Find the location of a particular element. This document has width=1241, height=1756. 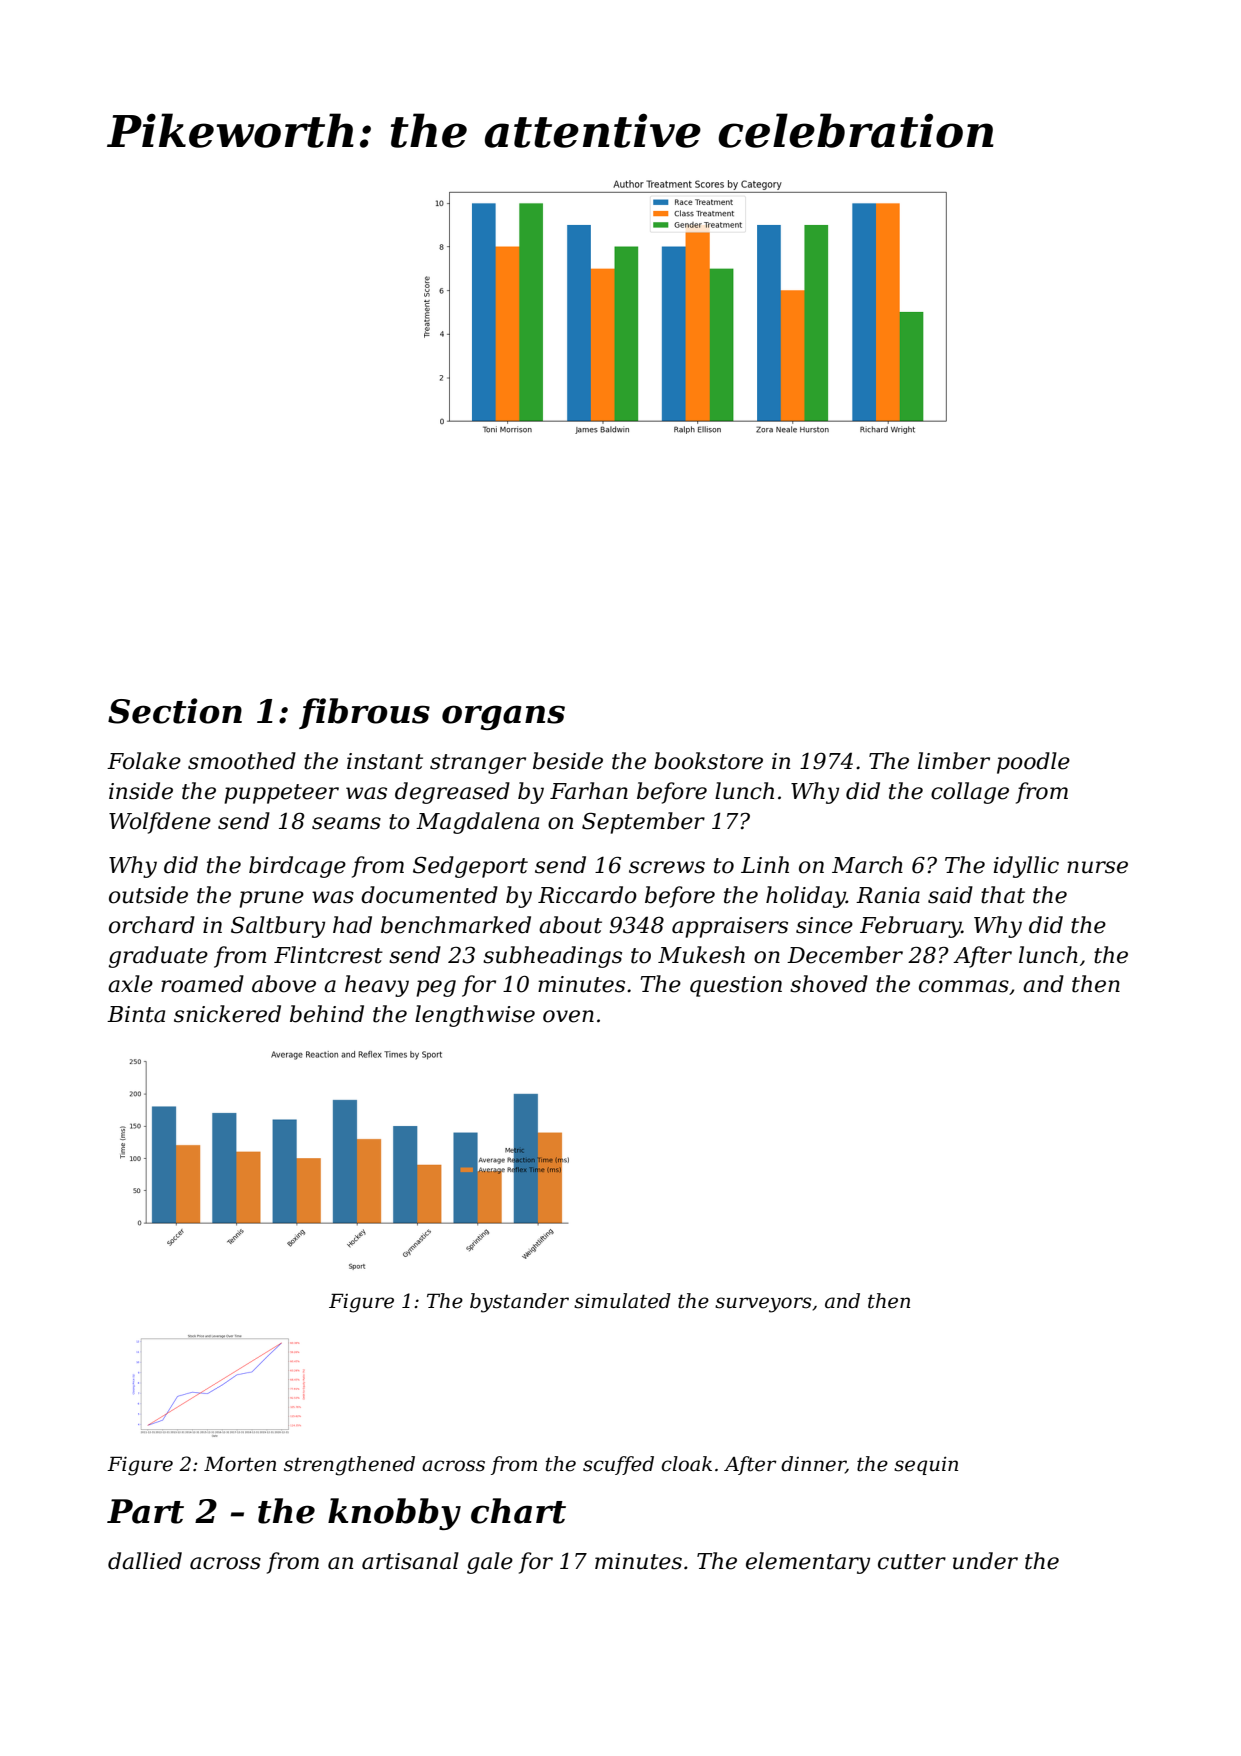

organs is located at coordinates (503, 717).
